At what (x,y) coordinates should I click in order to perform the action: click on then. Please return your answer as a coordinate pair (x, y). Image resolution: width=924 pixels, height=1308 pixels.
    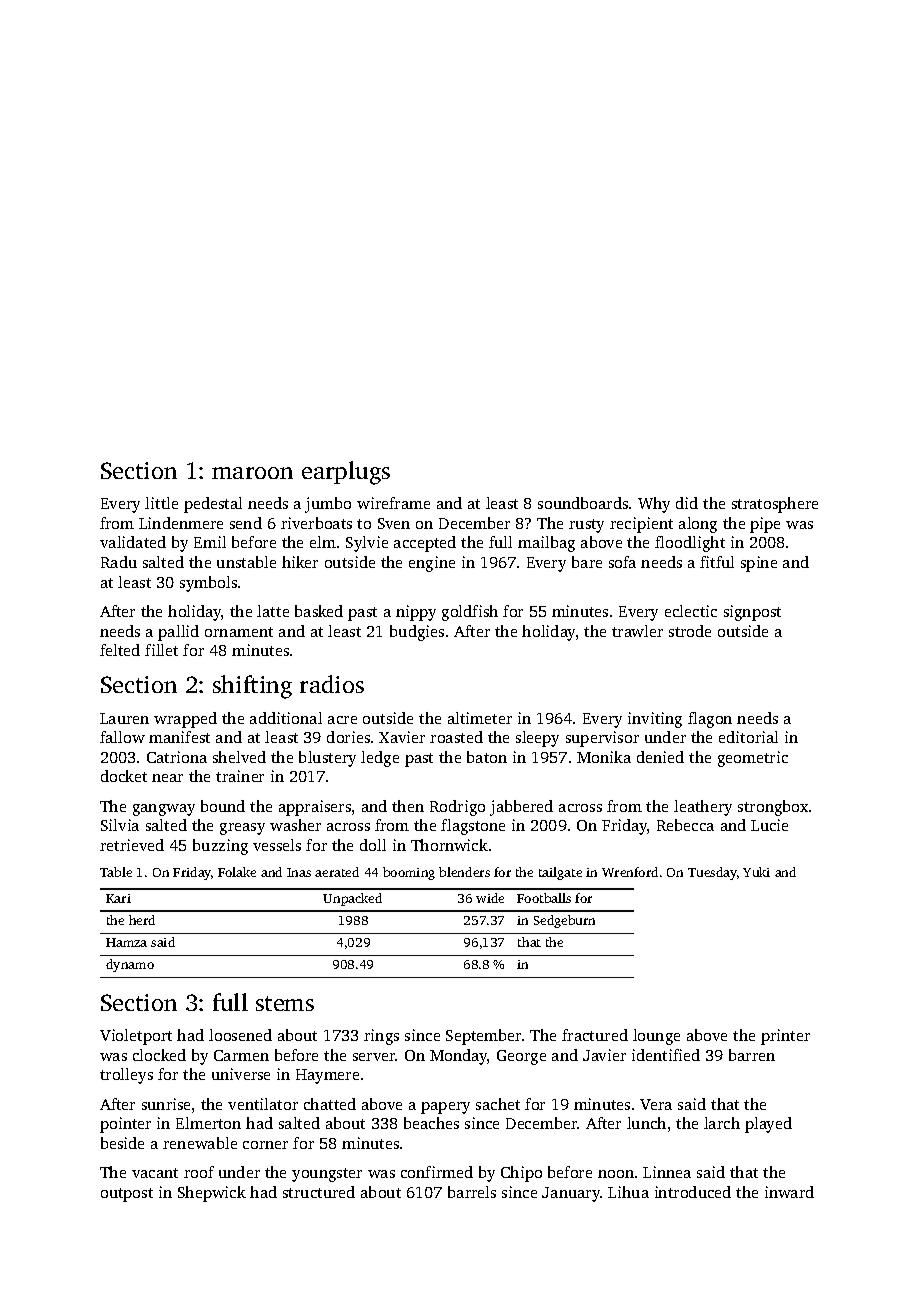
    Looking at the image, I should click on (408, 806).
